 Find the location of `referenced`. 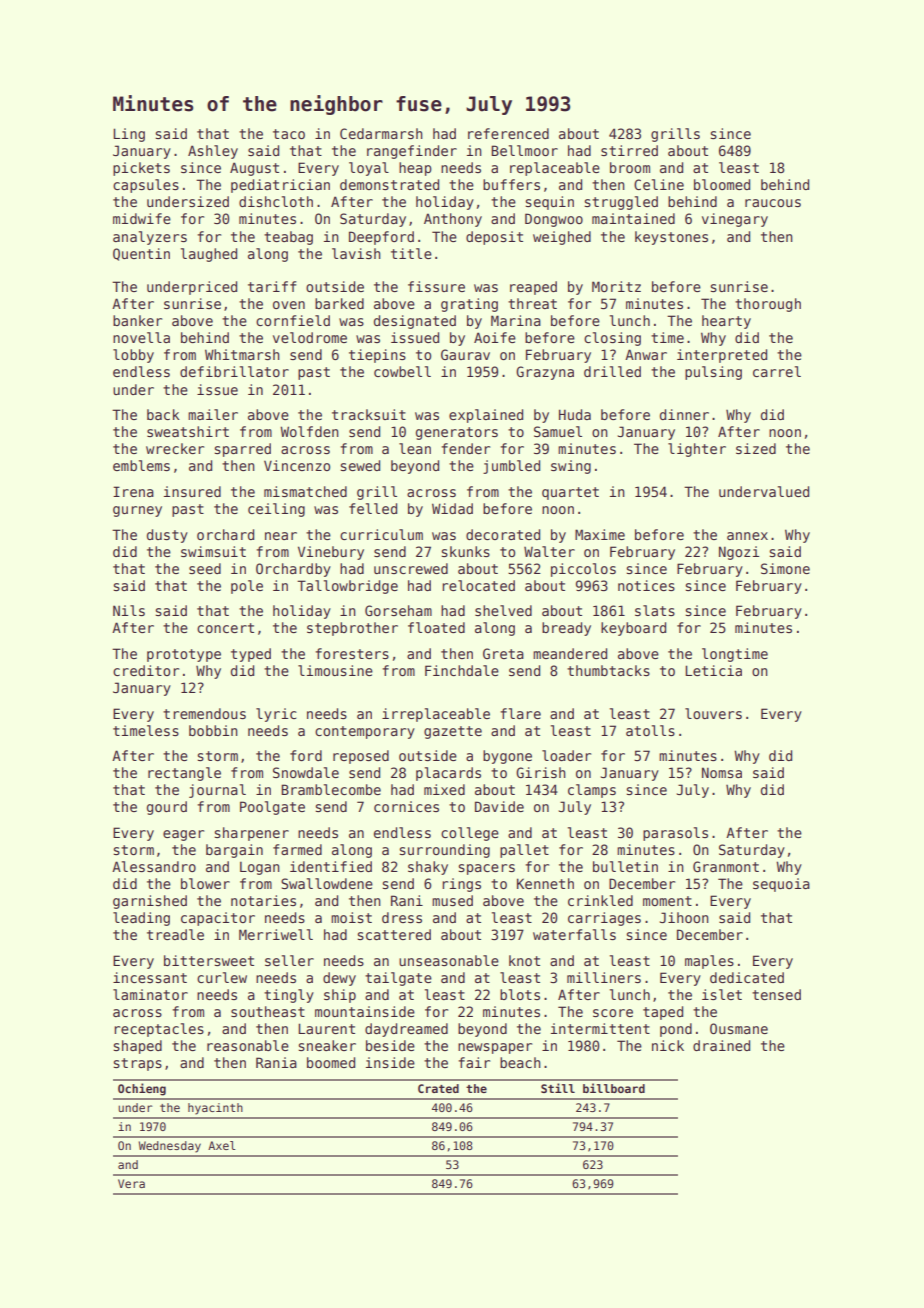

referenced is located at coordinates (508, 133).
